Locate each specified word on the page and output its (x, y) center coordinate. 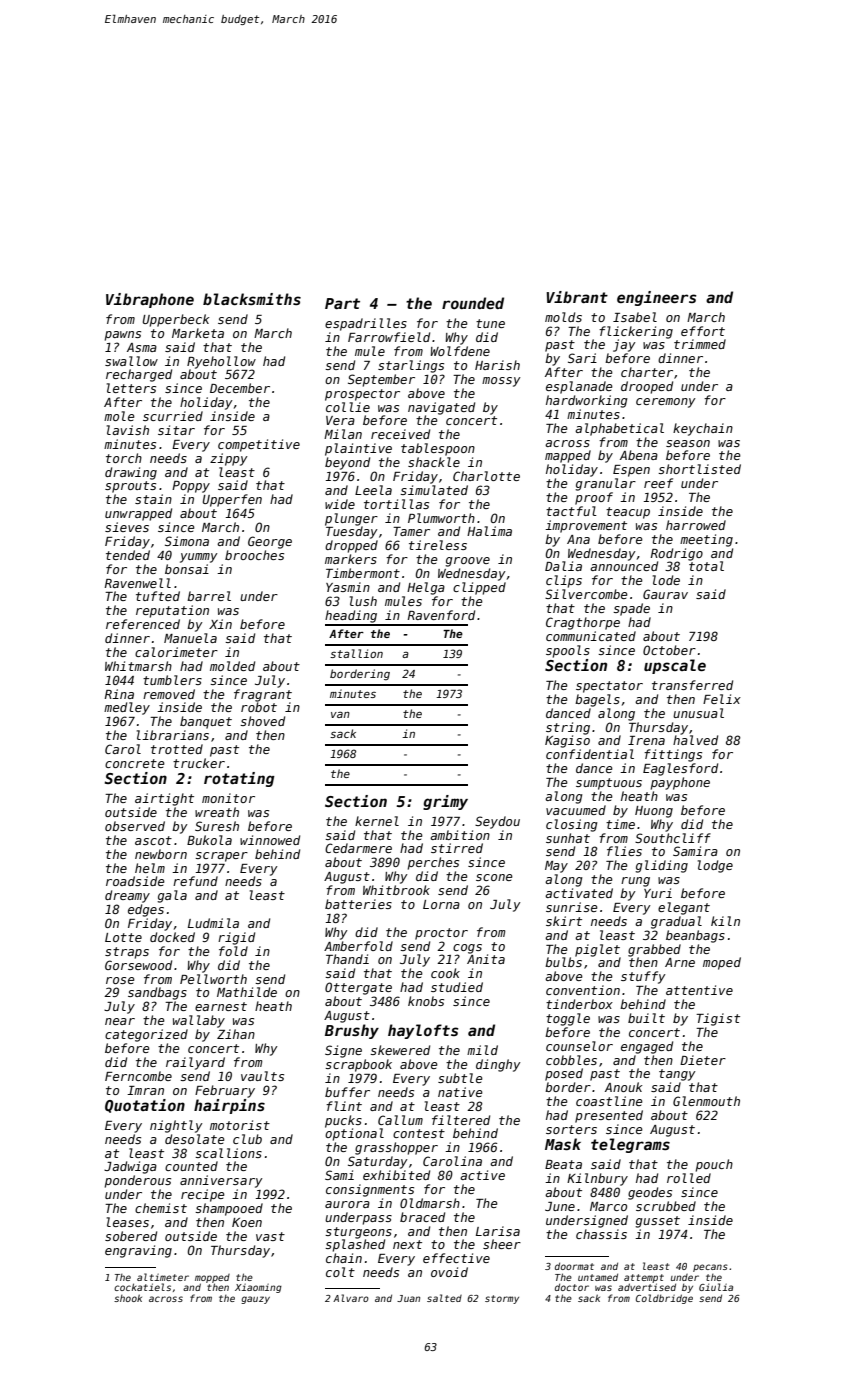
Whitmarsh (138, 666)
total (706, 566)
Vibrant (577, 297)
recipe (203, 1195)
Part (342, 303)
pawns (123, 336)
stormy (502, 1299)
